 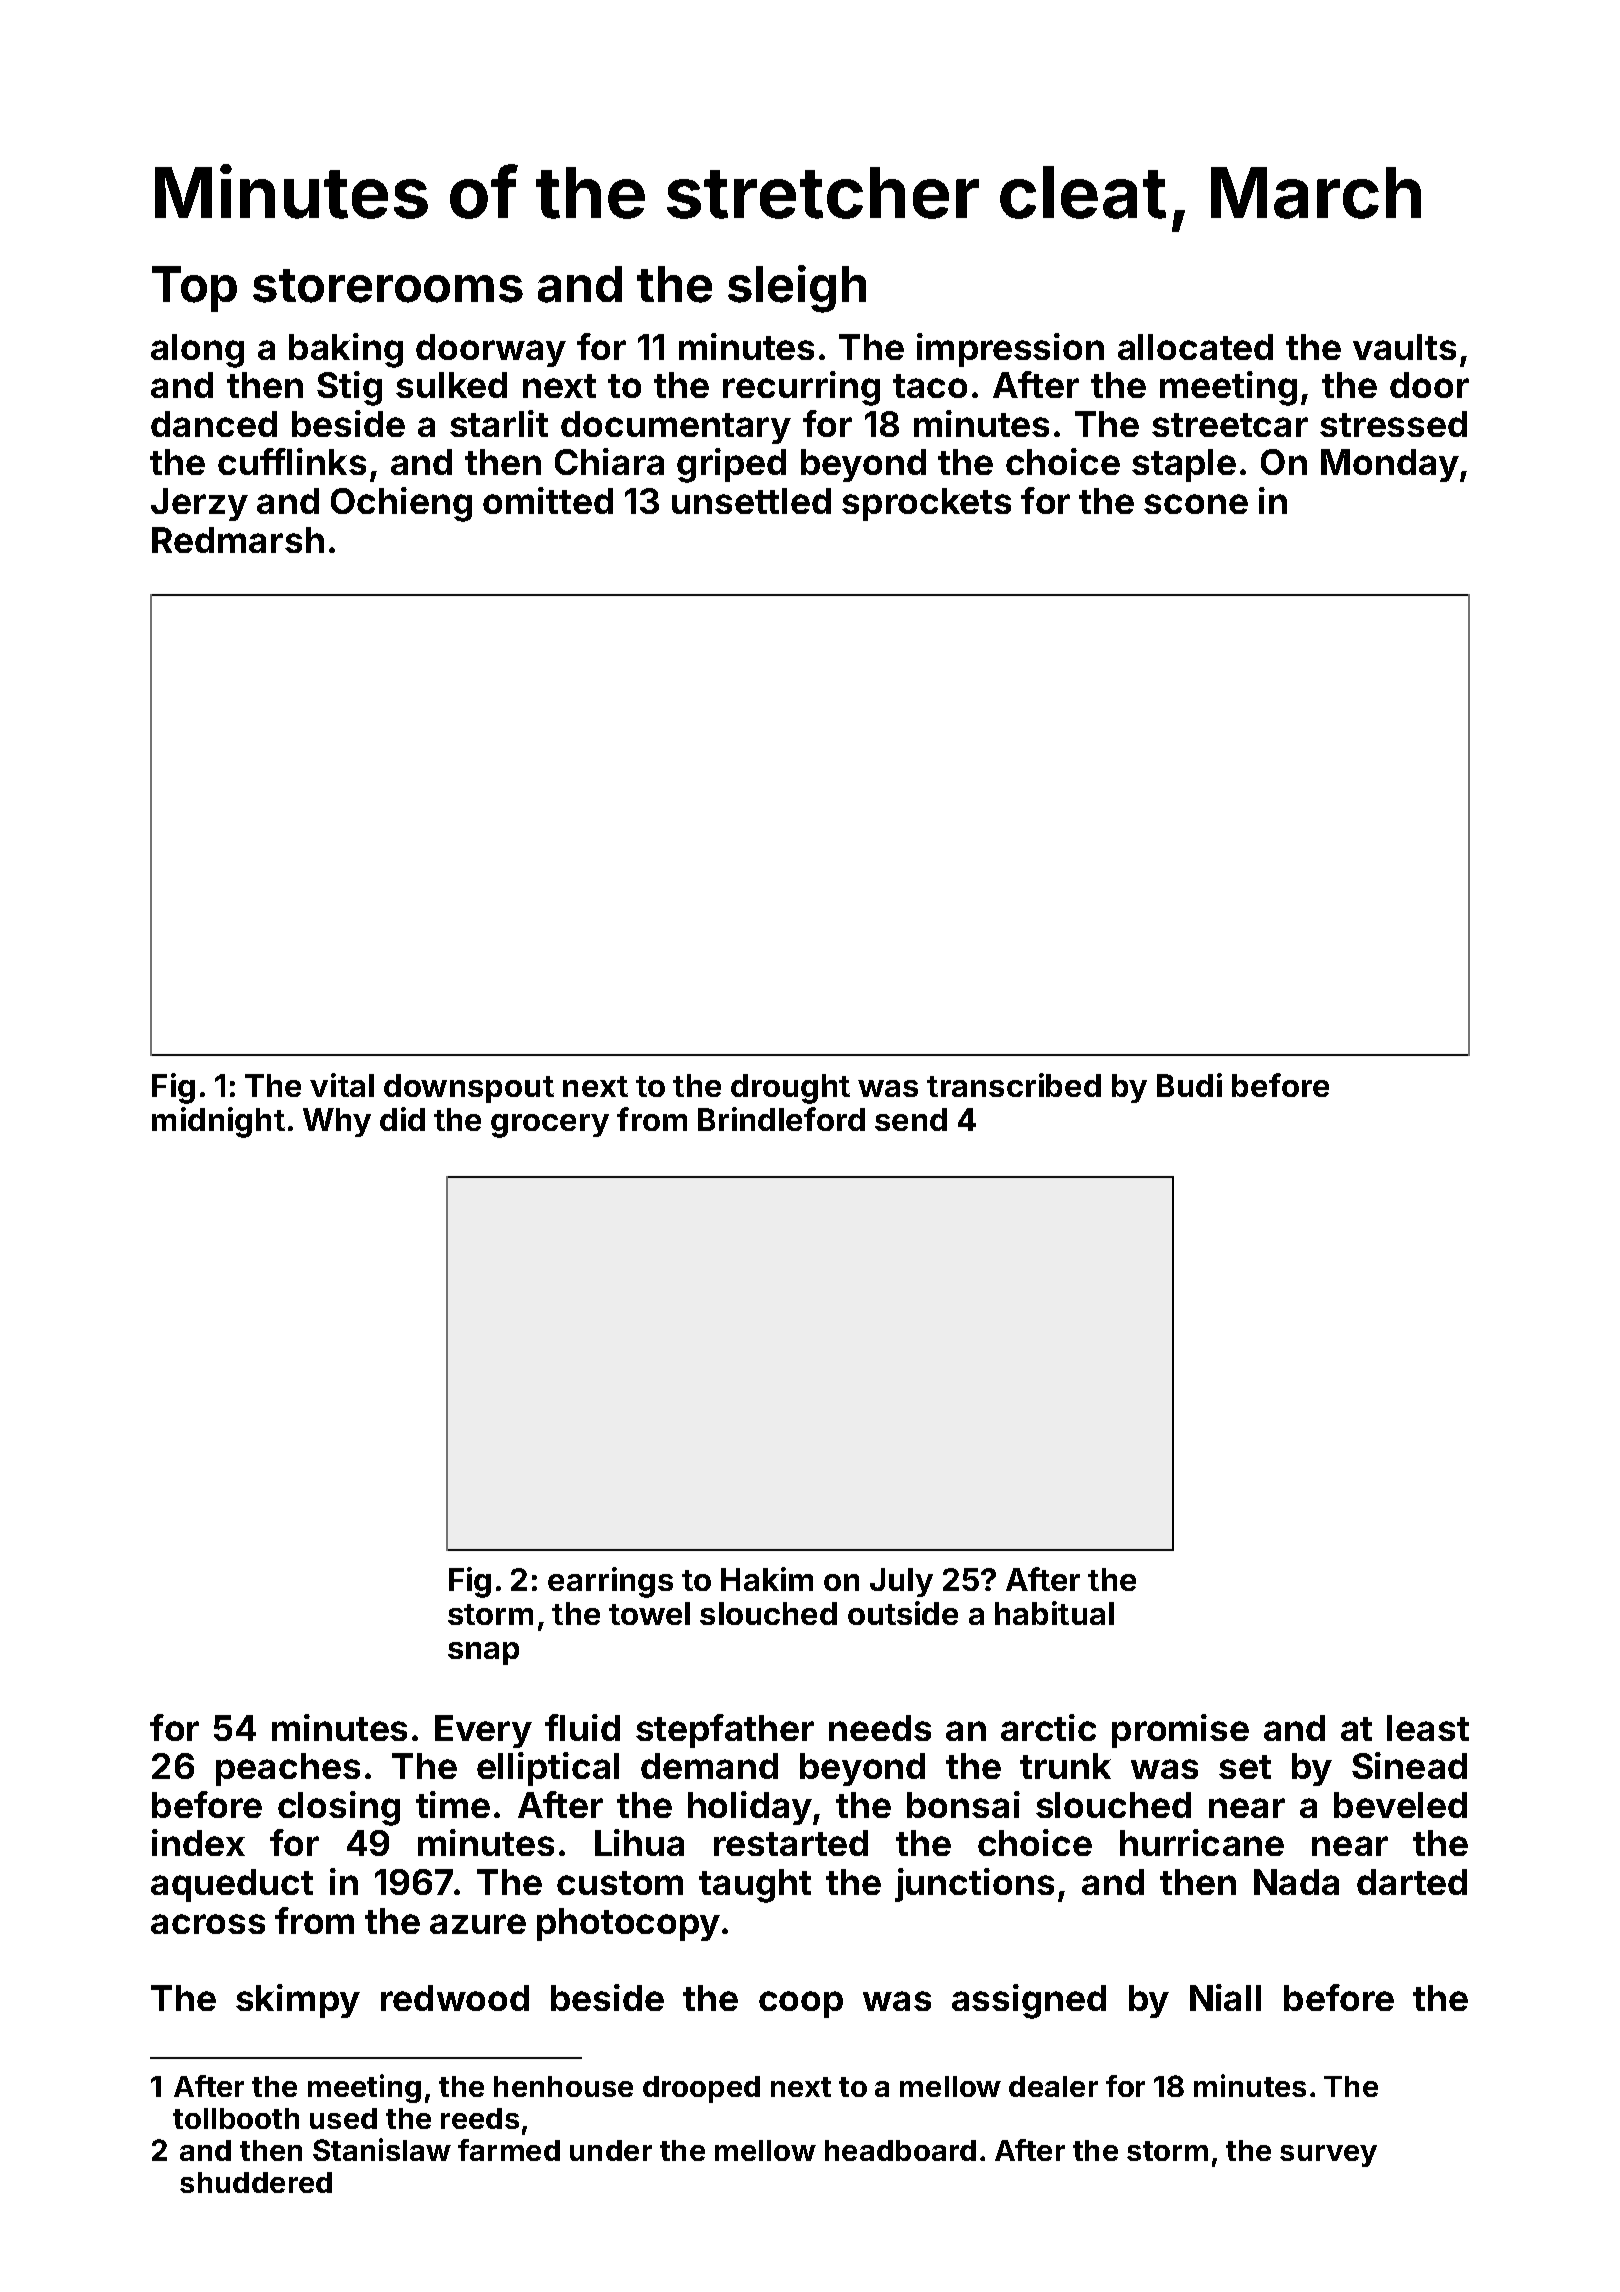 What do you see at coordinates (751, 501) in the screenshot?
I see `unsettled` at bounding box center [751, 501].
